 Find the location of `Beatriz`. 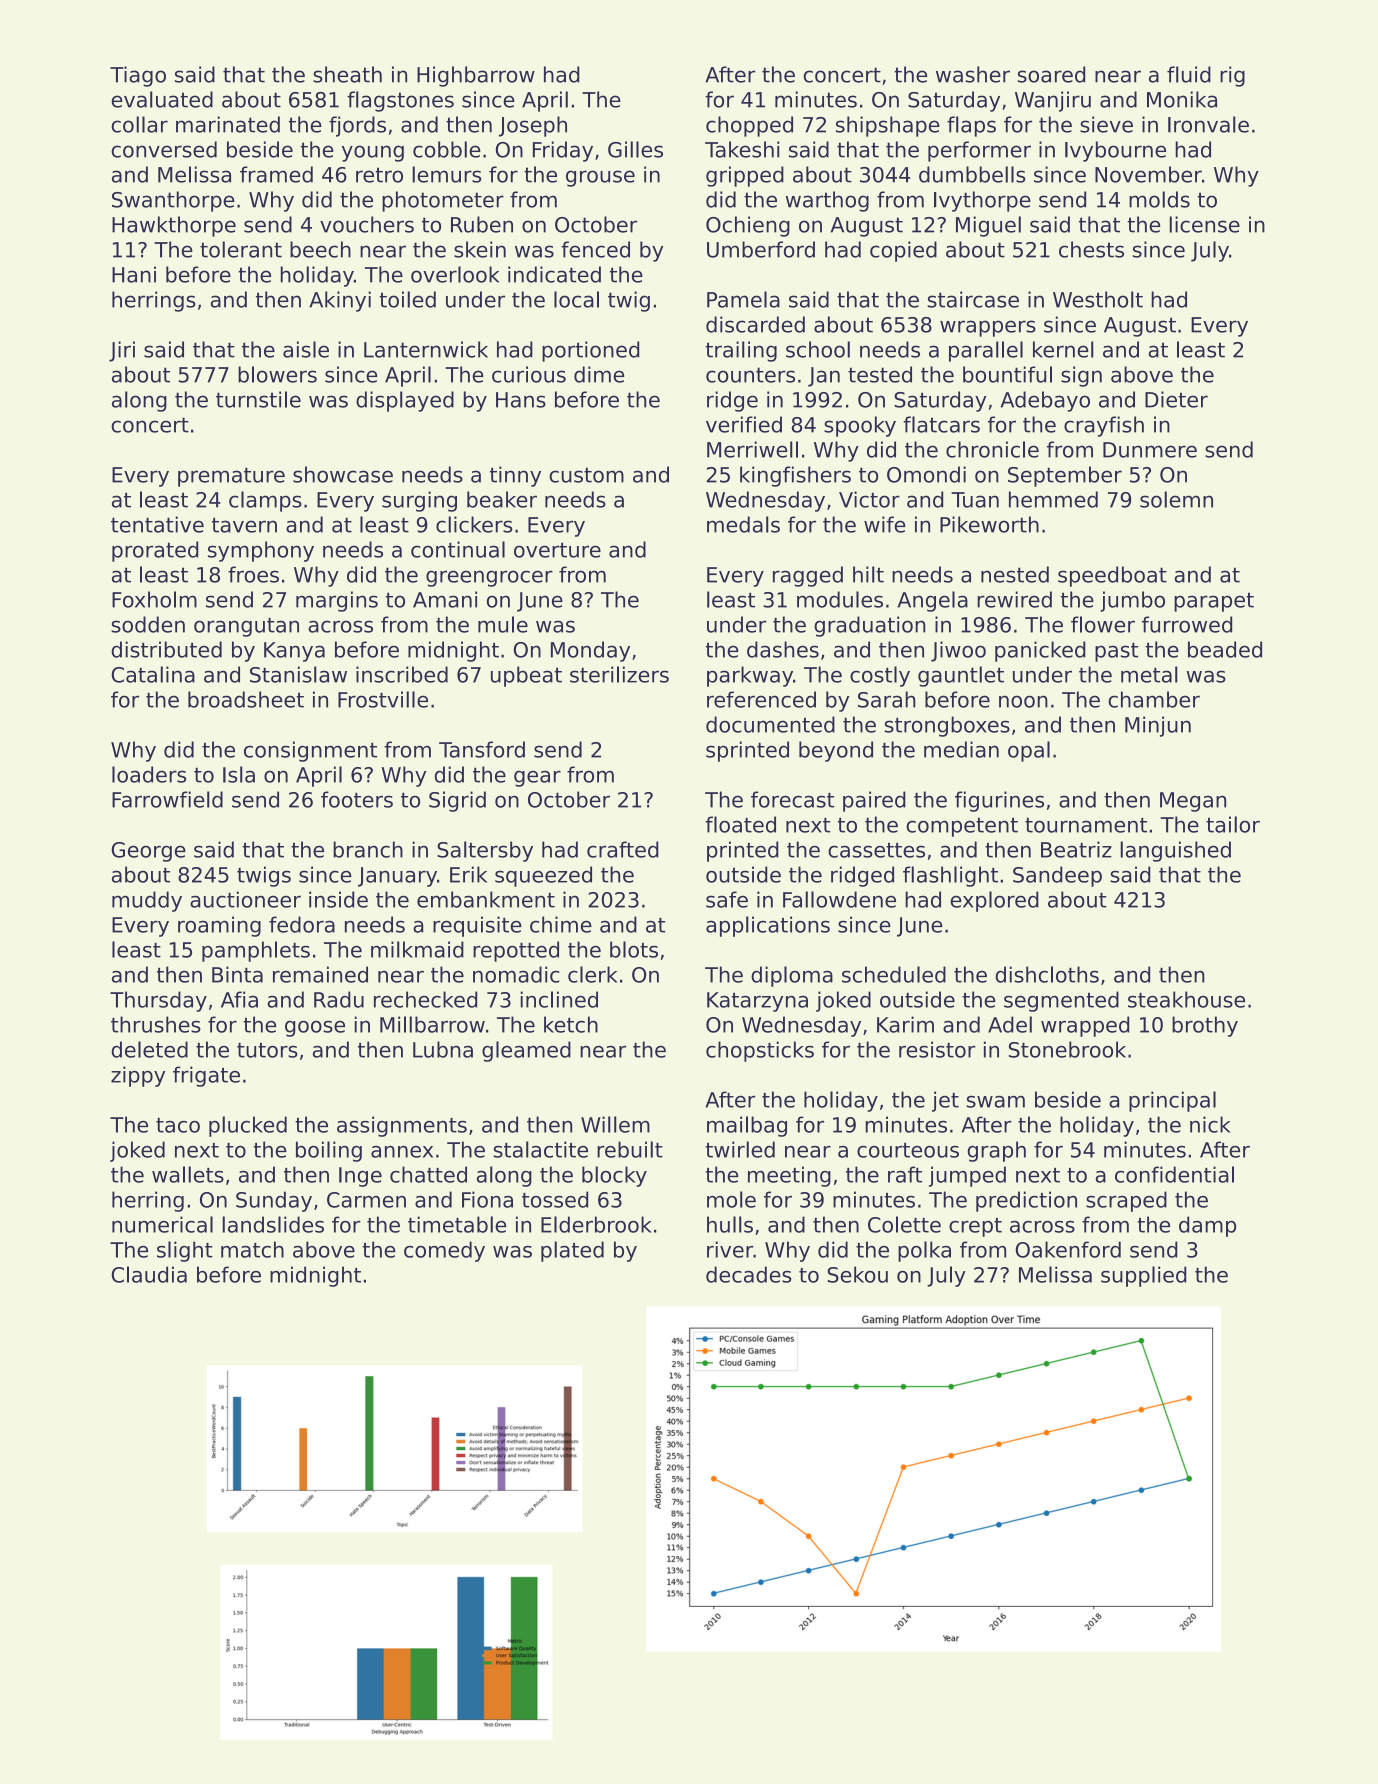

Beatriz is located at coordinates (1076, 849).
